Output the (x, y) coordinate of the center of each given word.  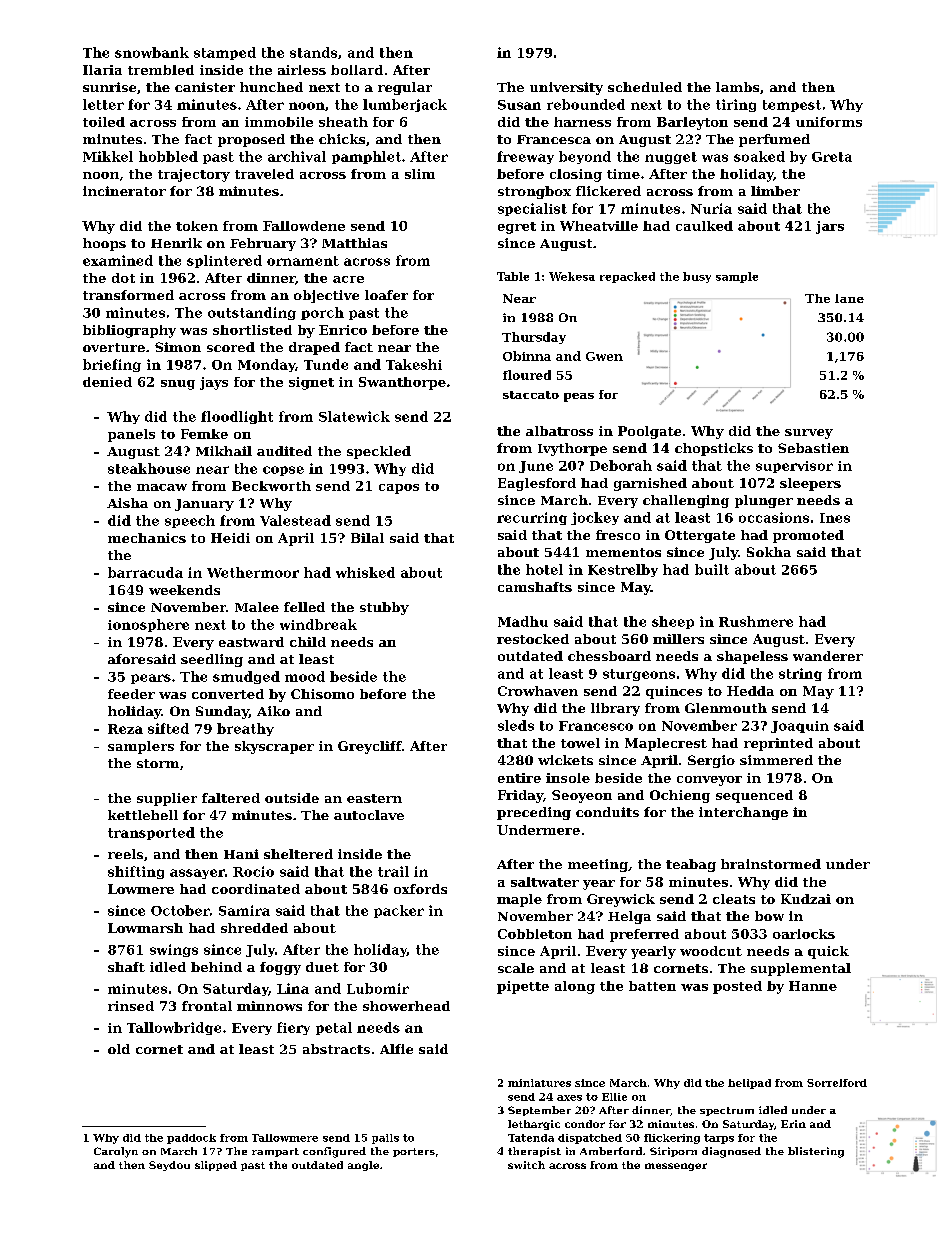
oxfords (420, 889)
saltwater (545, 882)
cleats (734, 899)
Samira (244, 910)
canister (205, 87)
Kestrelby (623, 570)
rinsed (131, 1006)
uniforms (829, 122)
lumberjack (405, 105)
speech (190, 521)
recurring (532, 518)
